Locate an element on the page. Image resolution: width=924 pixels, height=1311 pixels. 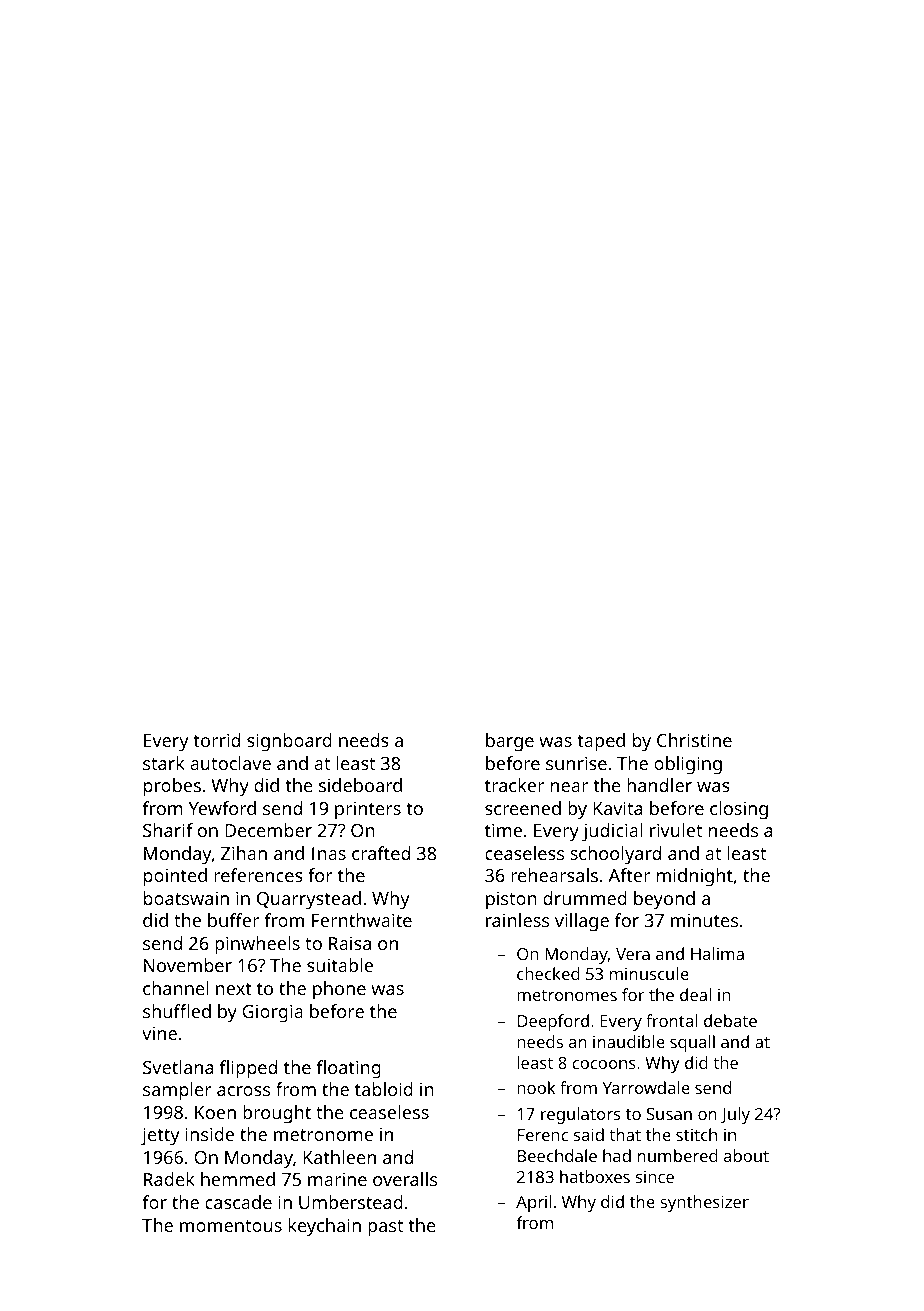
said is located at coordinates (589, 1134).
